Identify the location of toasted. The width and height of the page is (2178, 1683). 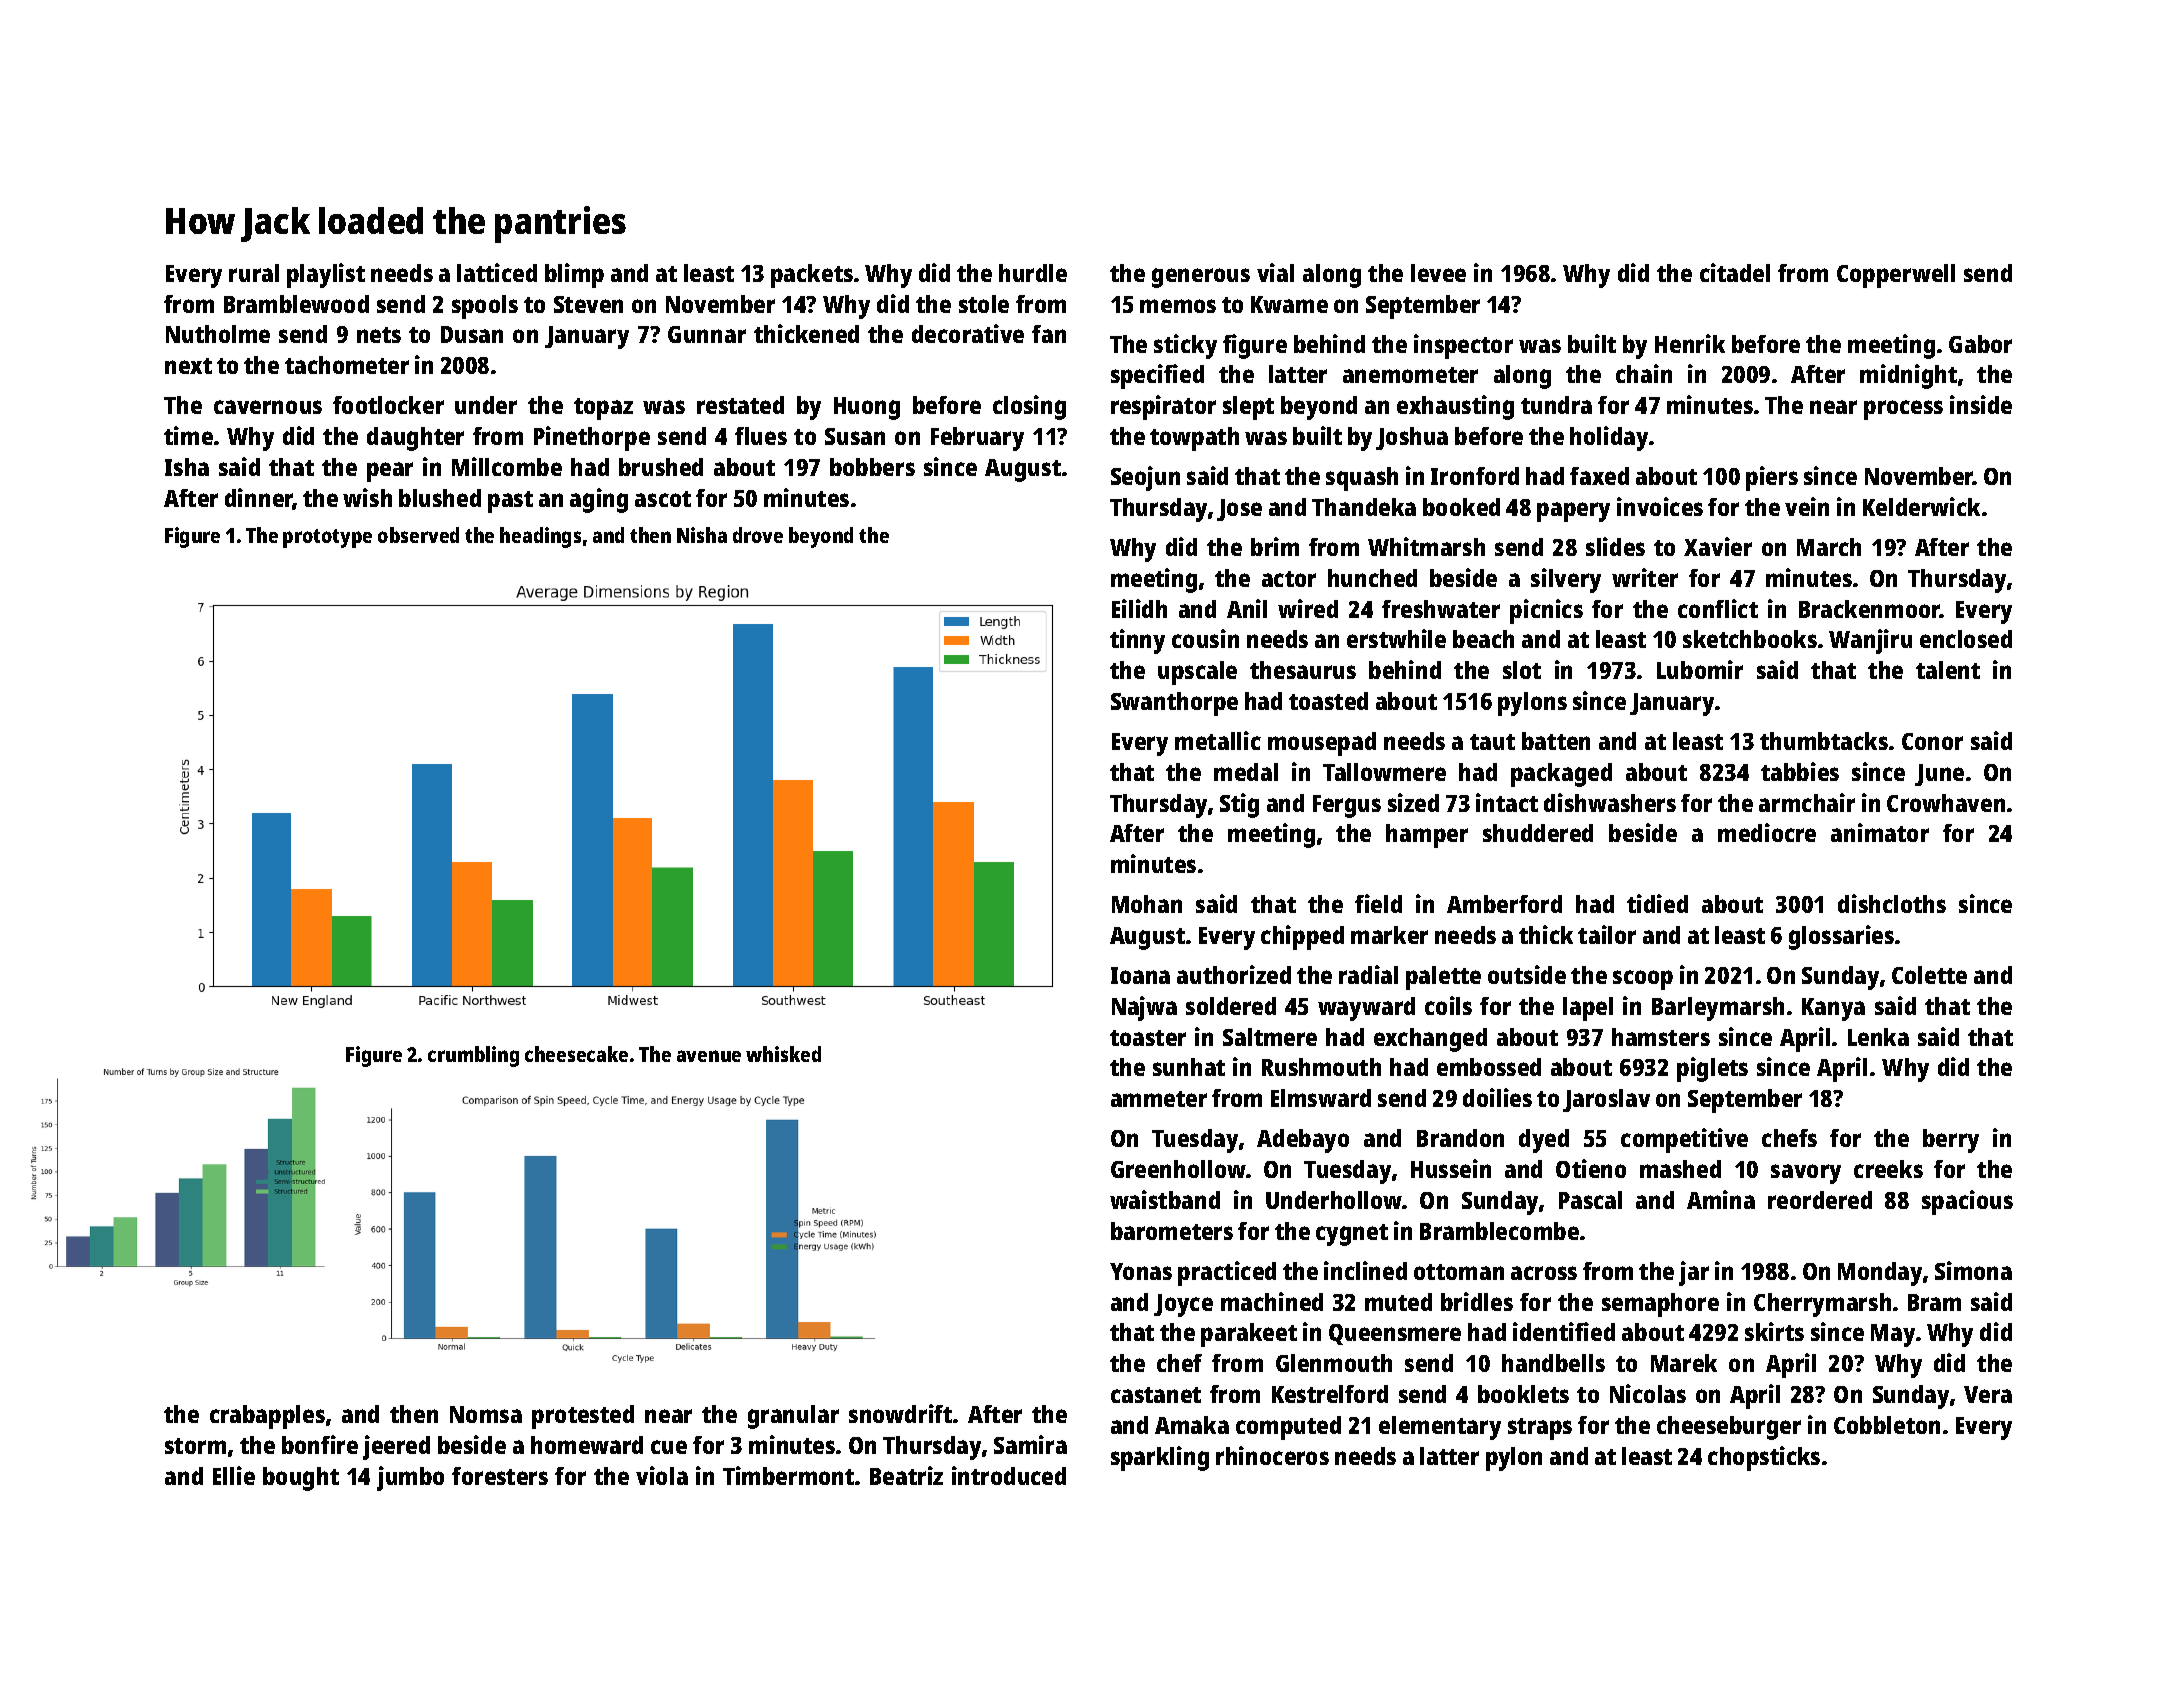
(1328, 701).
